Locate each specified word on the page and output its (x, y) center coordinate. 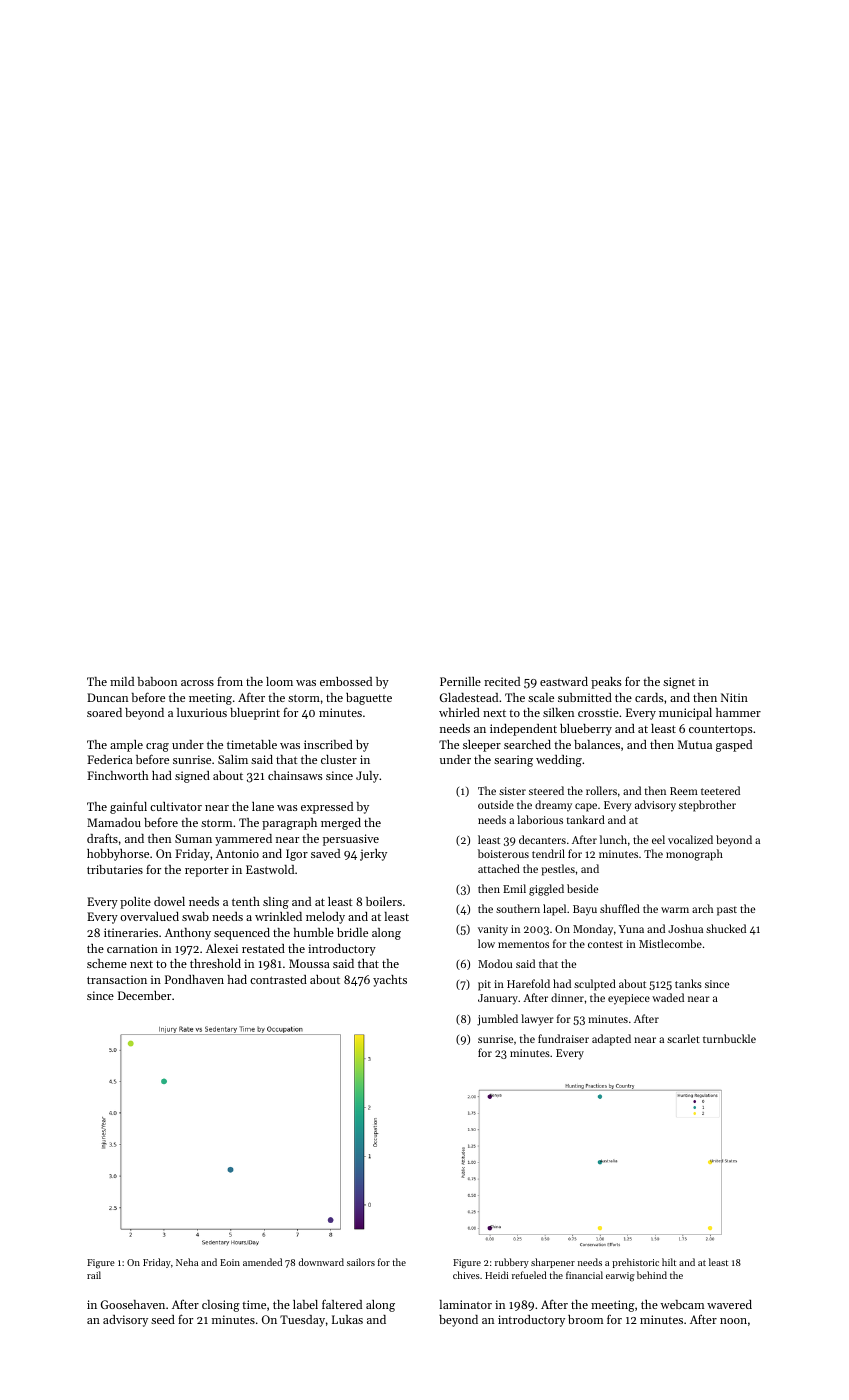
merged (341, 824)
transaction (117, 979)
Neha (187, 1262)
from (230, 681)
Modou (495, 963)
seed (163, 1319)
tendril (548, 853)
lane (263, 806)
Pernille (460, 681)
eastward (564, 681)
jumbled (497, 1020)
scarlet (683, 1038)
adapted (611, 1040)
